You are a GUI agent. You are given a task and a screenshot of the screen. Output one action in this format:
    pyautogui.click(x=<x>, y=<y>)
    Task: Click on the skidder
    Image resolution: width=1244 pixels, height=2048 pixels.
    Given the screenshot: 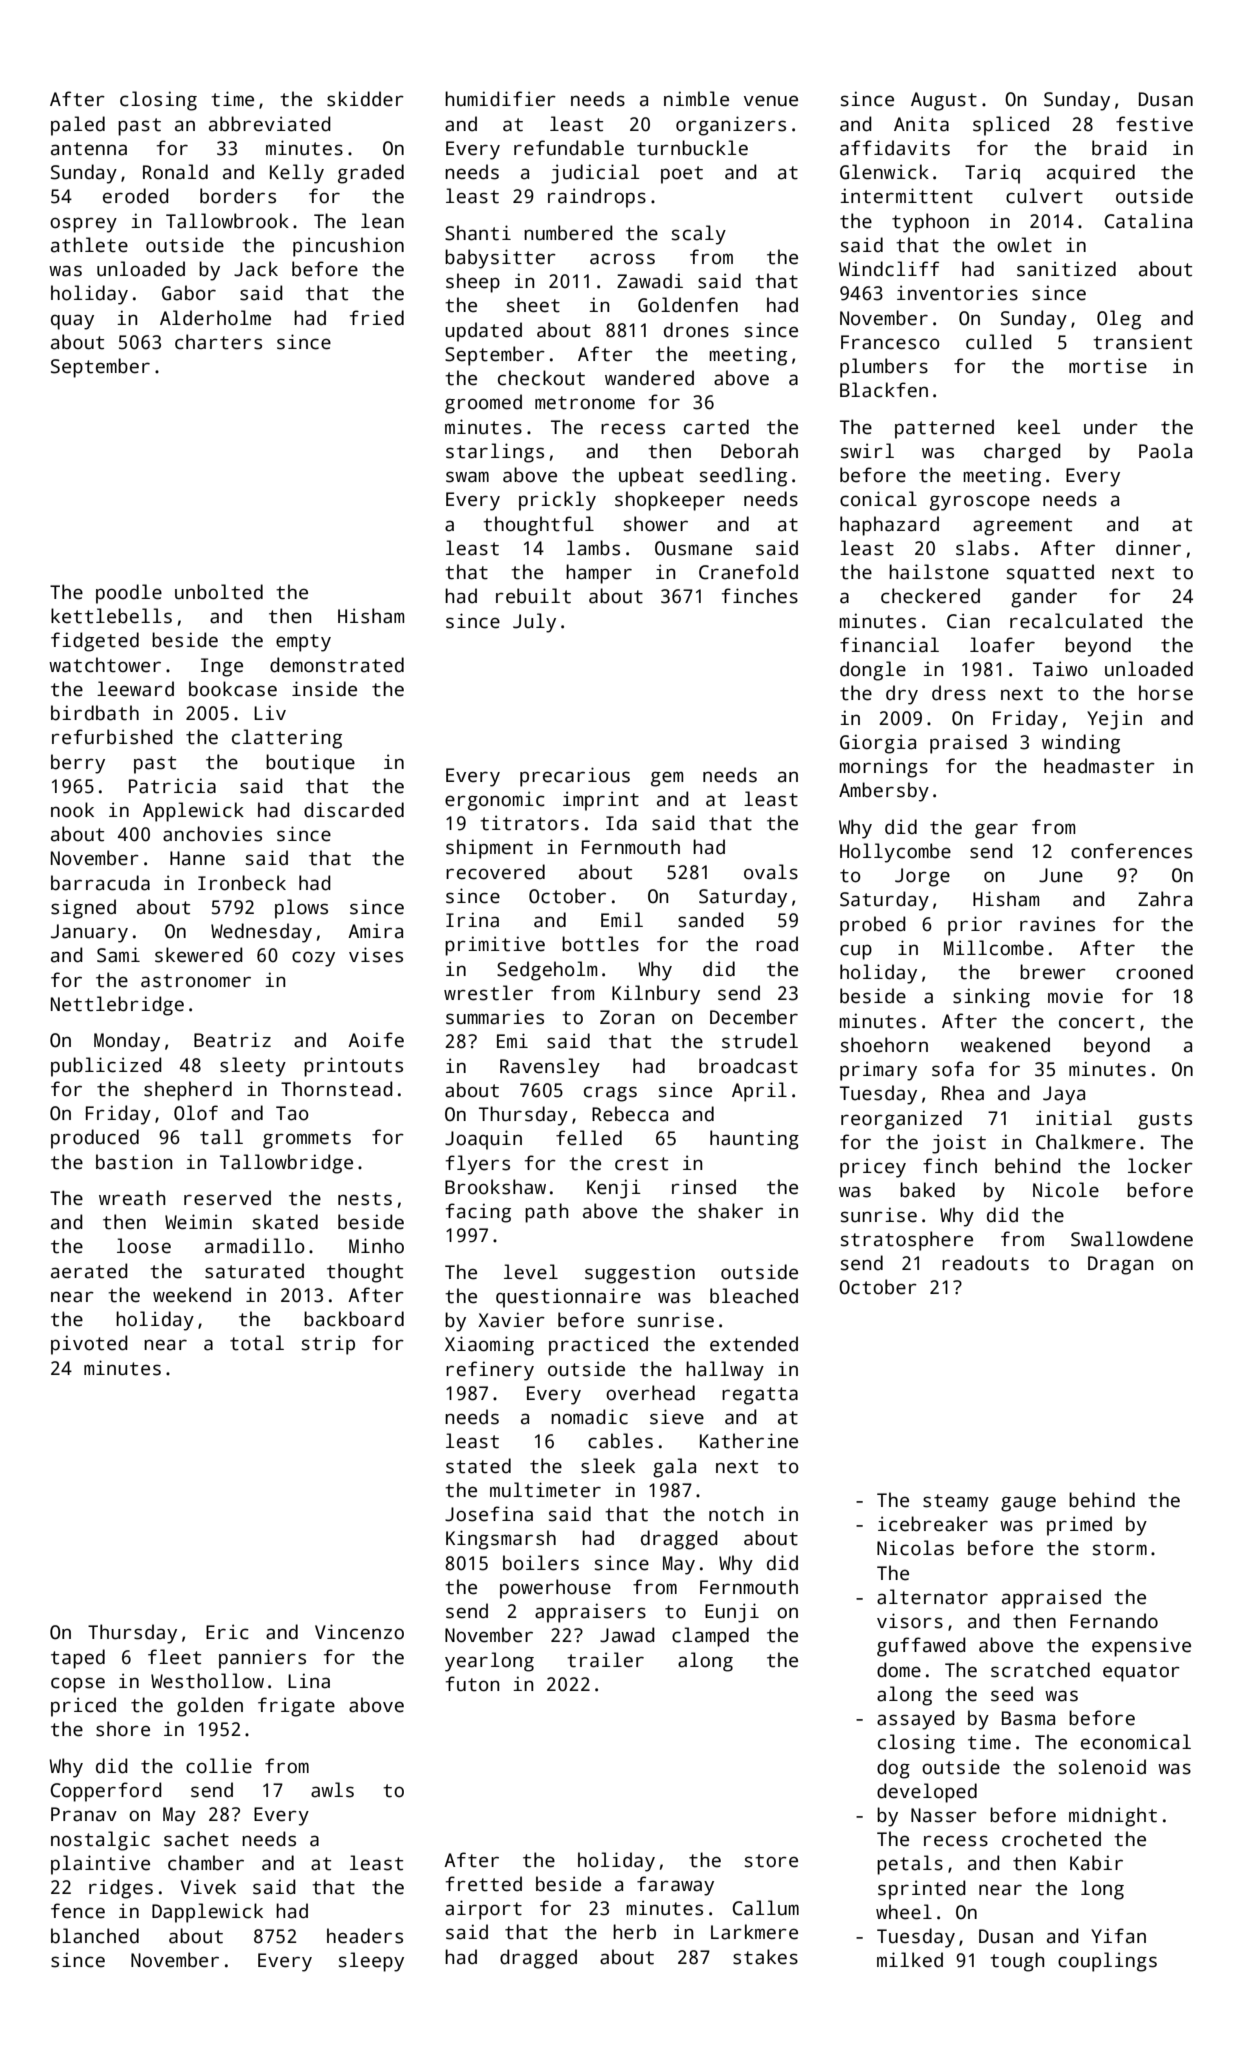 What is the action you would take?
    pyautogui.click(x=365, y=99)
